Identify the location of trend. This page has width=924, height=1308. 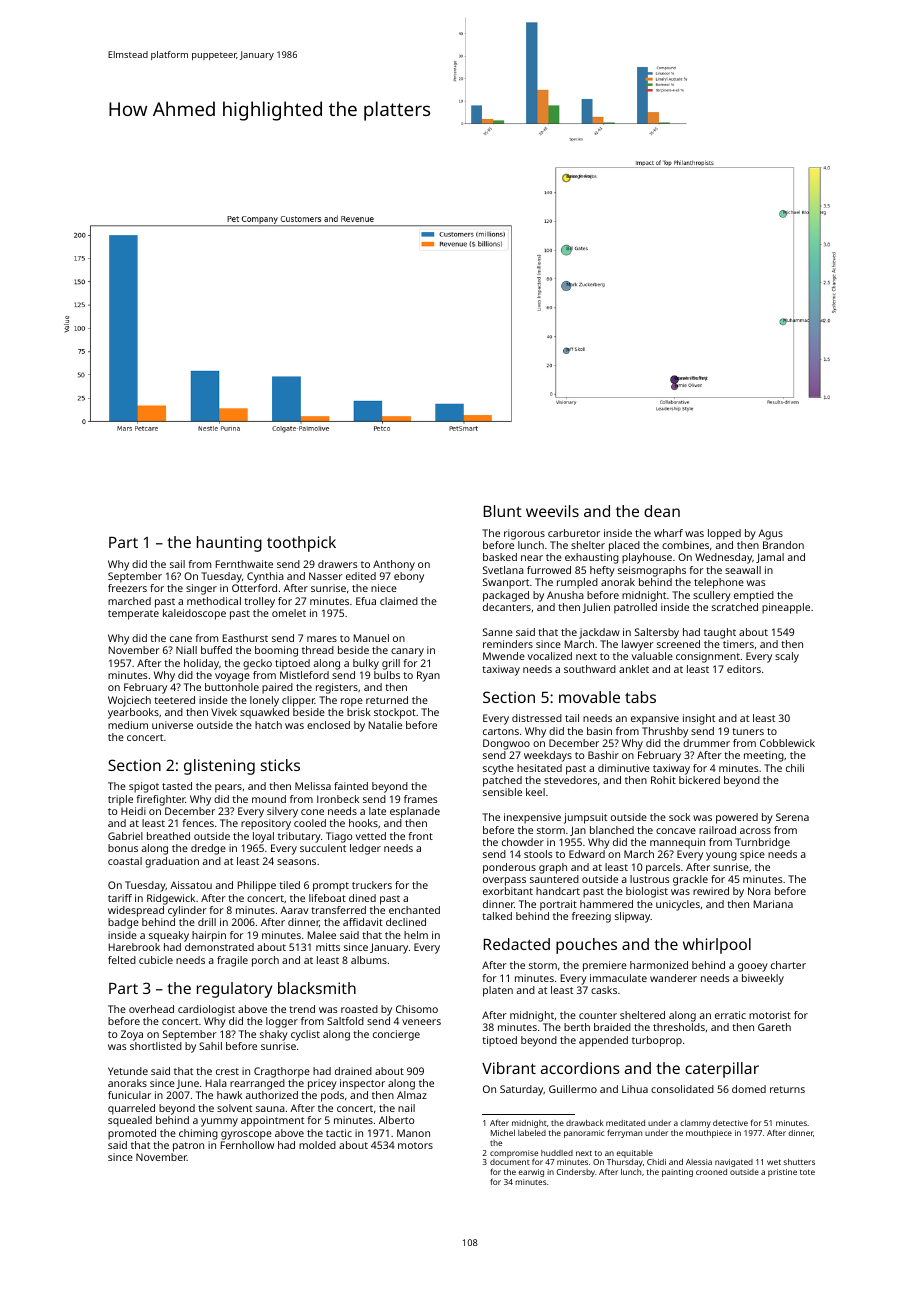
(302, 1009).
